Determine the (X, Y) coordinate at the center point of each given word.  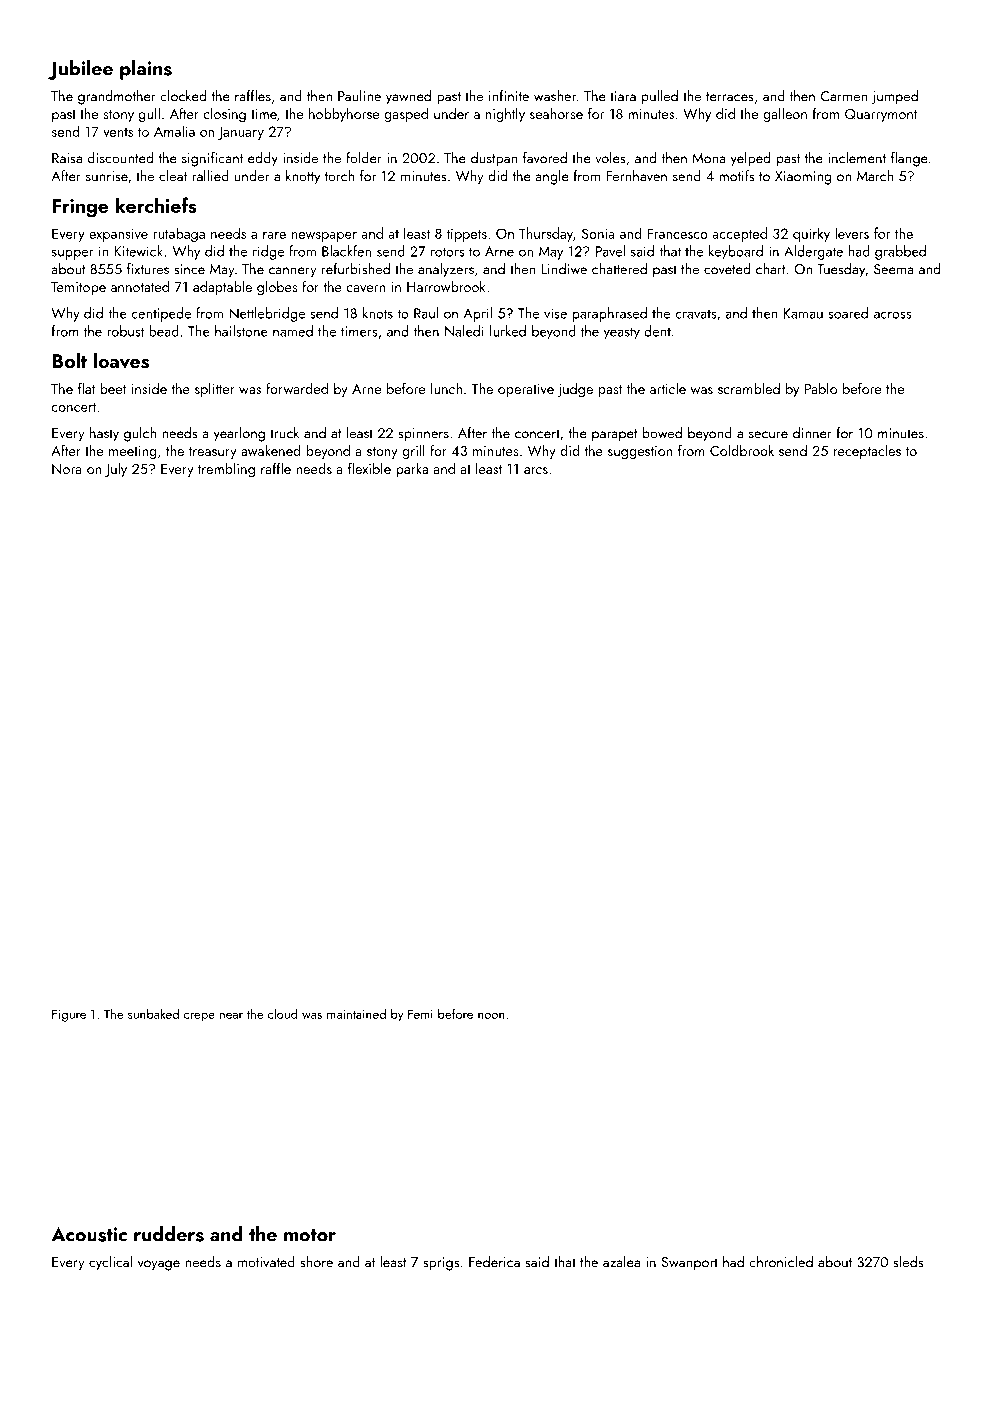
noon (491, 1015)
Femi (420, 1014)
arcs (536, 470)
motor (310, 1235)
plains (146, 70)
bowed (662, 433)
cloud (283, 1013)
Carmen (844, 96)
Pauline (359, 96)
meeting (132, 453)
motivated (266, 1262)
